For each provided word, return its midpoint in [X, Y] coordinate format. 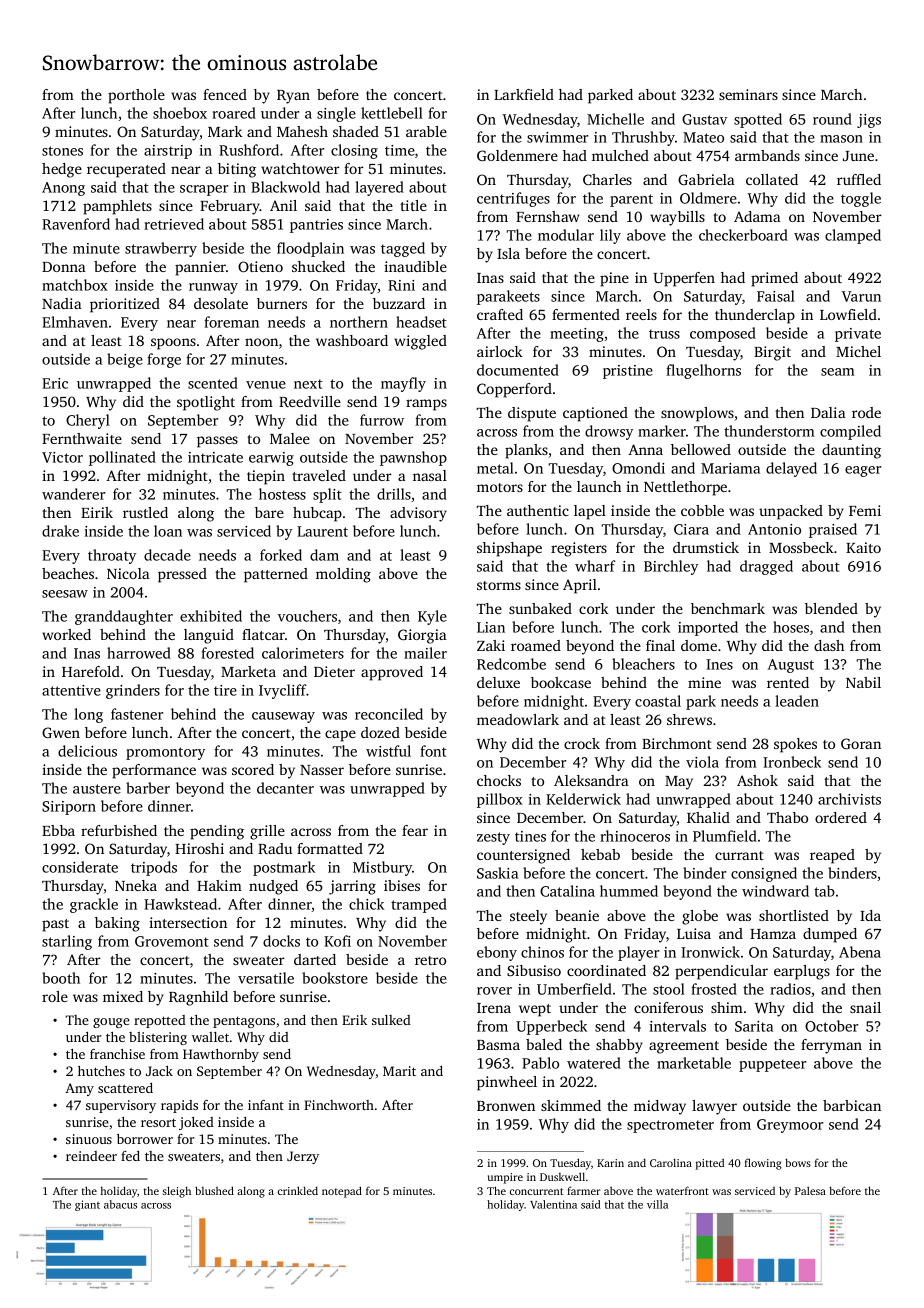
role [55, 996]
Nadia [62, 303]
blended [831, 608]
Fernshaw [547, 216]
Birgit [772, 353]
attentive [71, 690]
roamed [536, 645]
